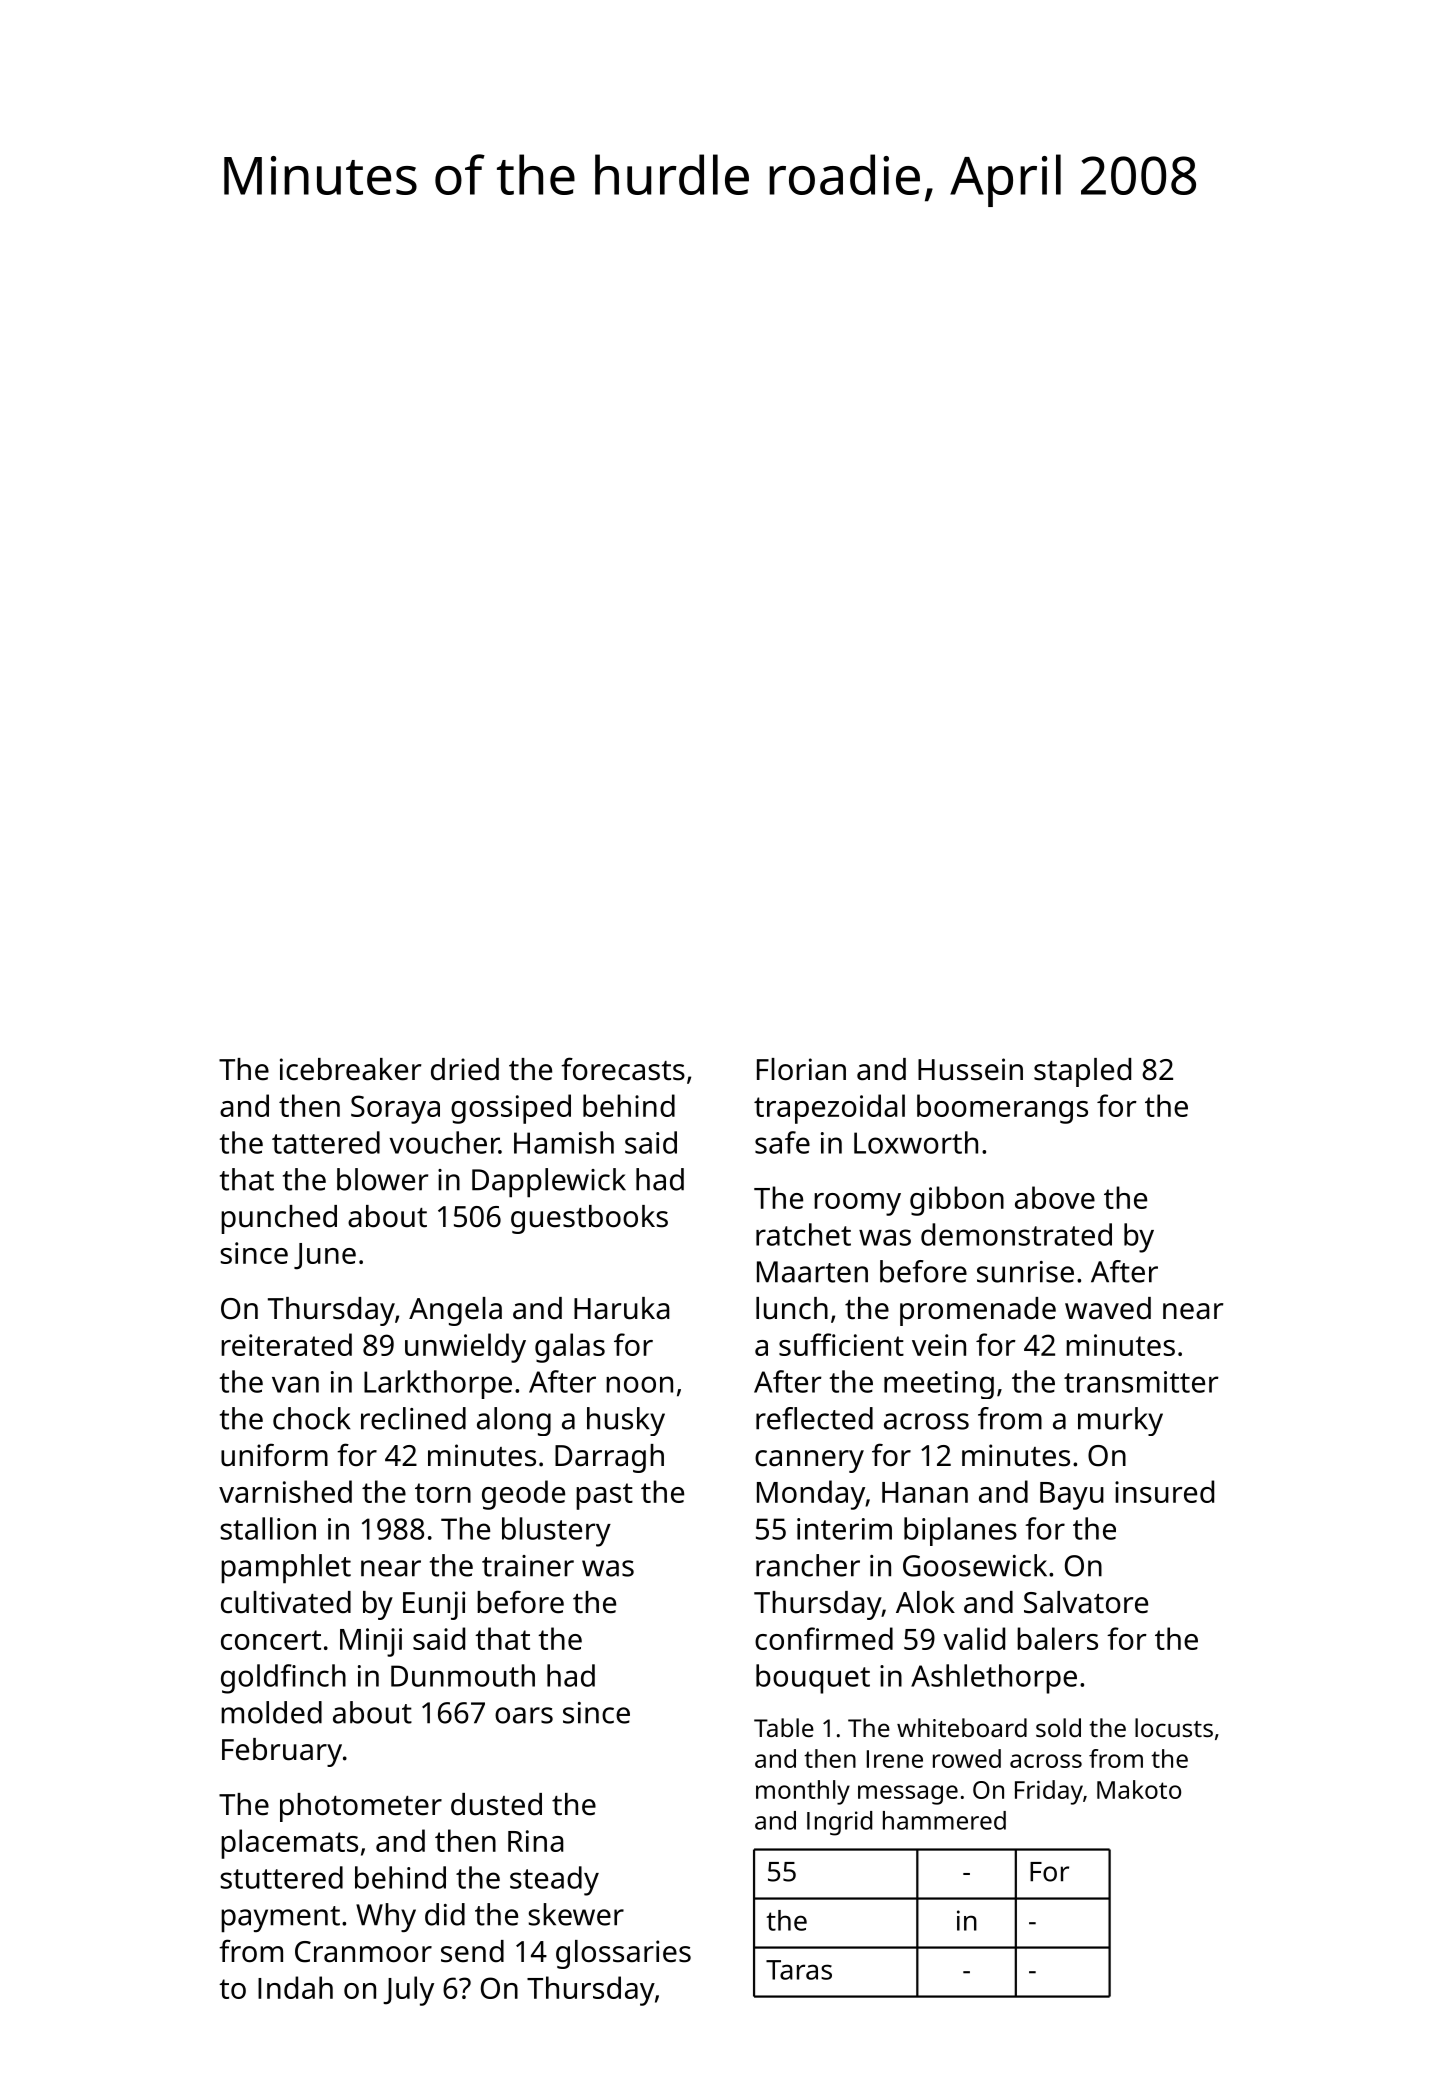  I want to click on Table, so click(784, 1727).
